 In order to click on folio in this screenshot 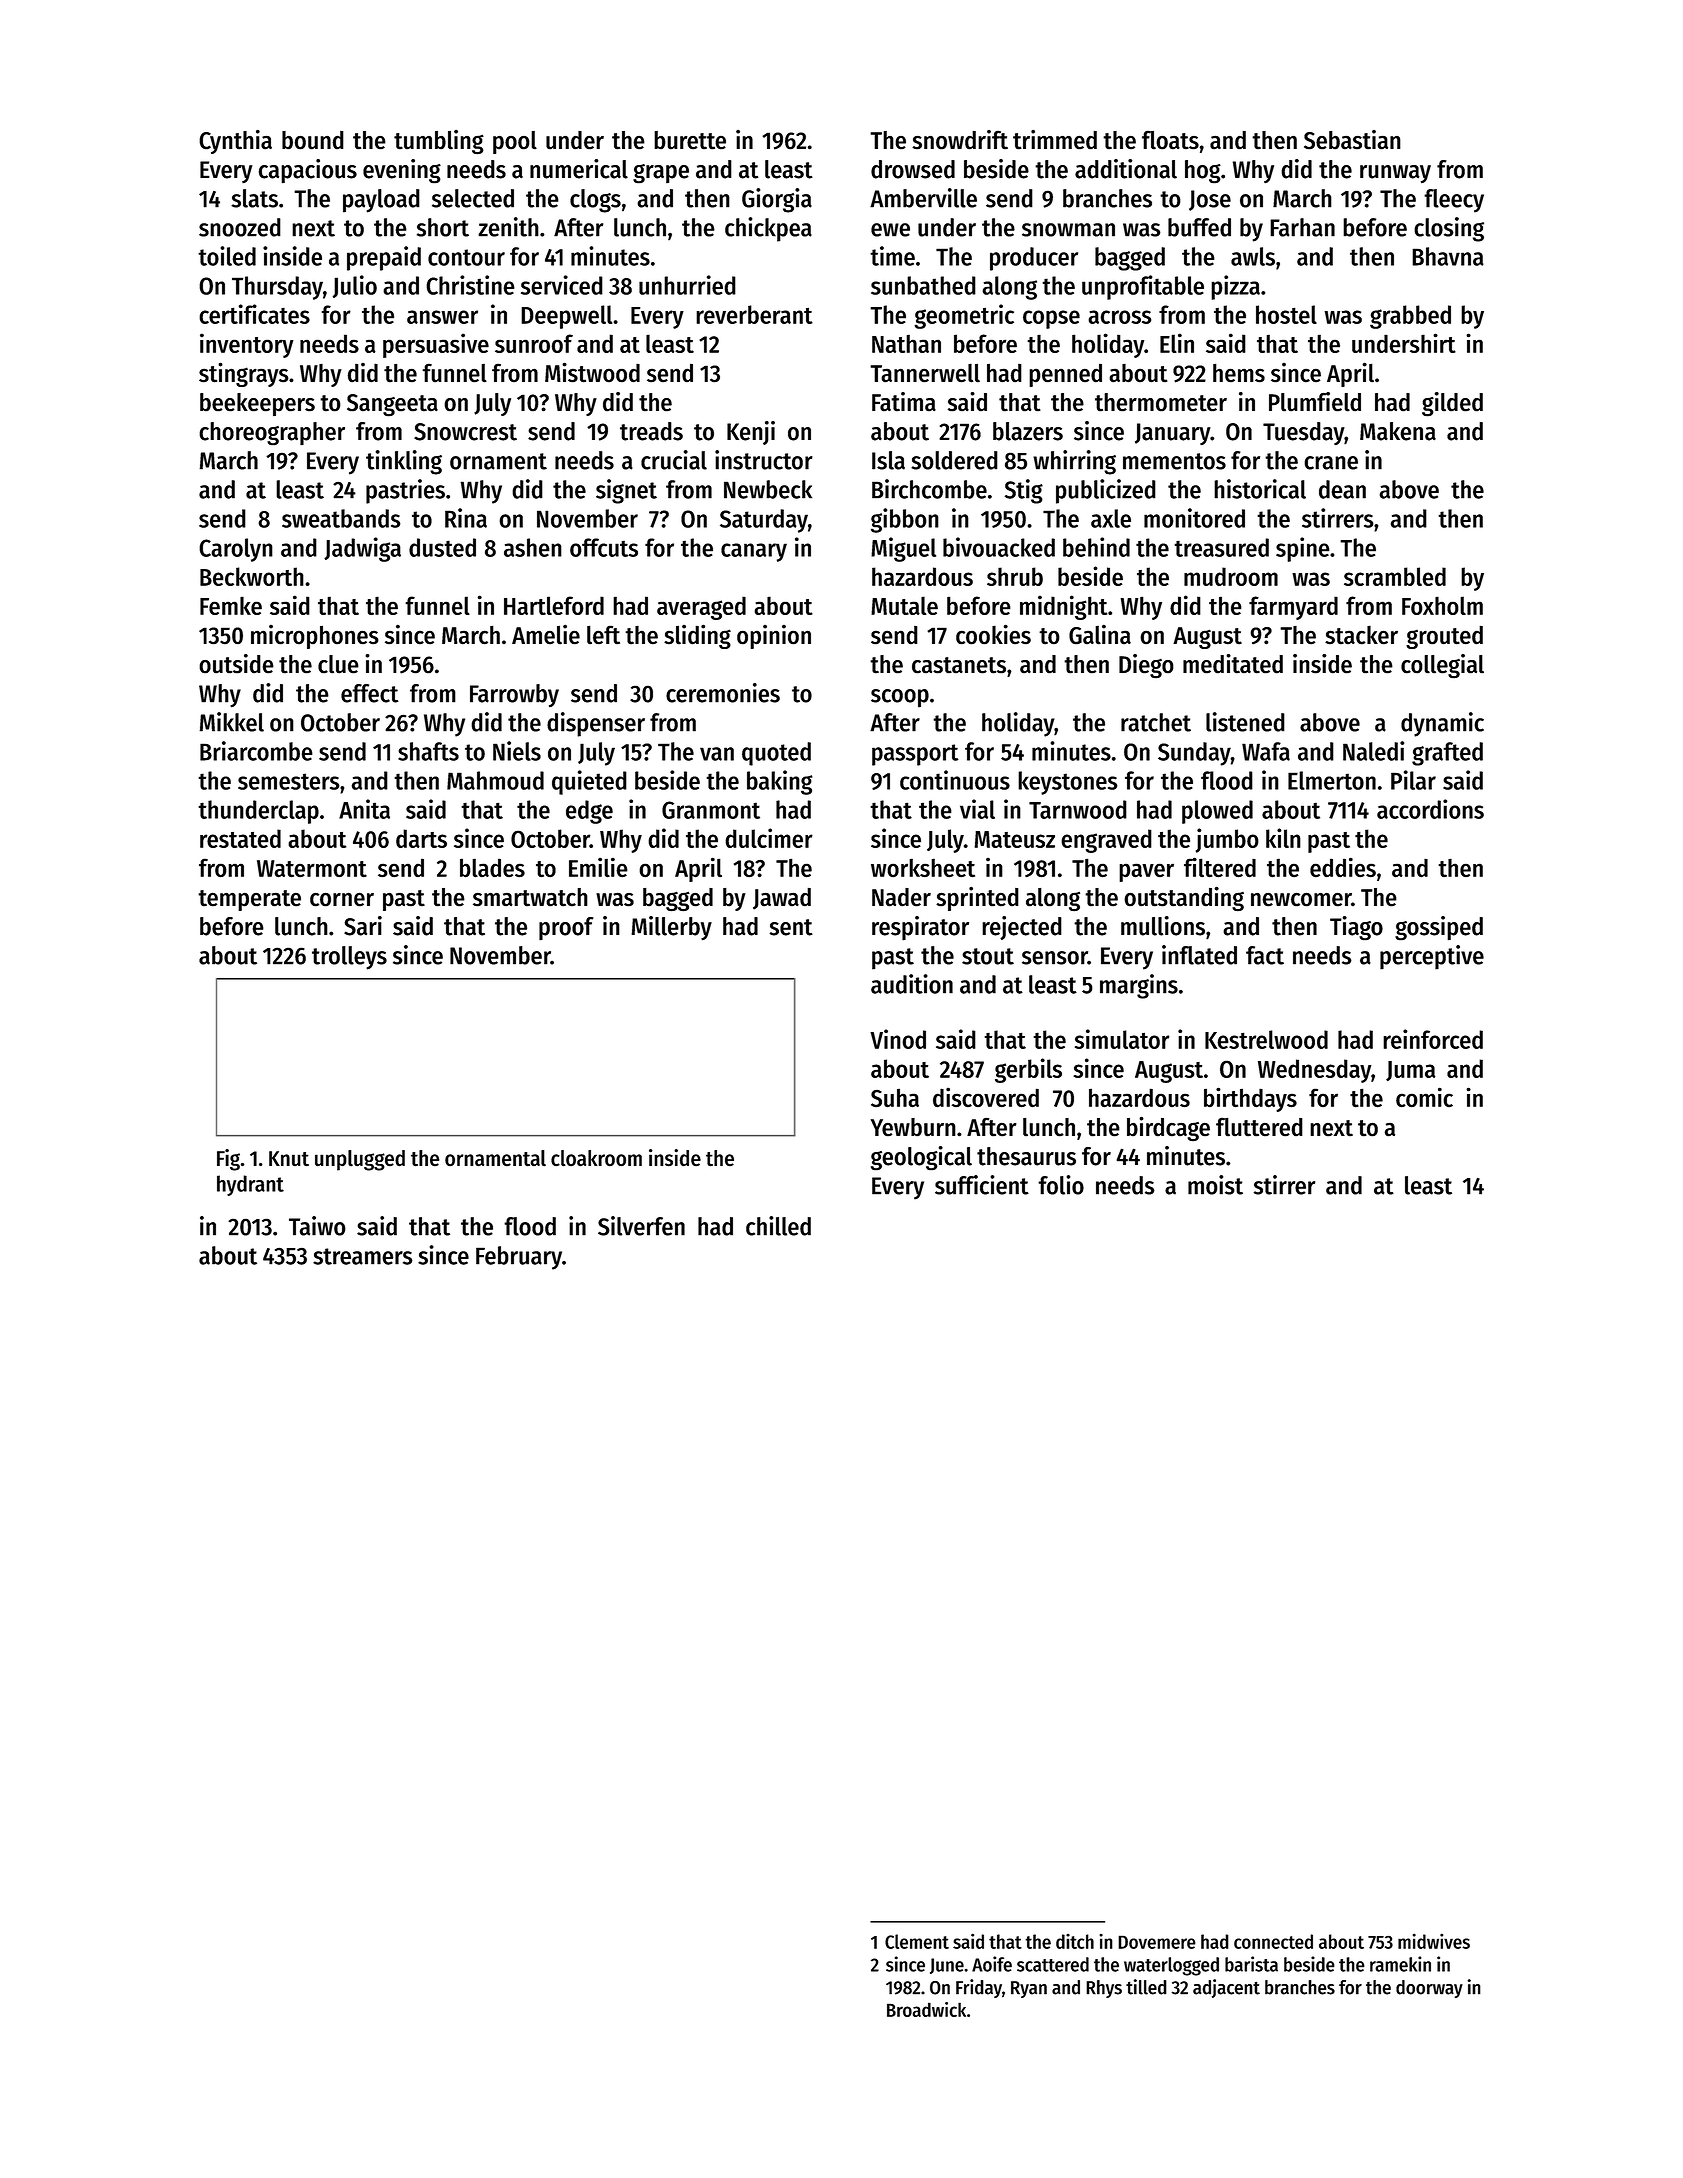, I will do `click(1061, 1185)`.
